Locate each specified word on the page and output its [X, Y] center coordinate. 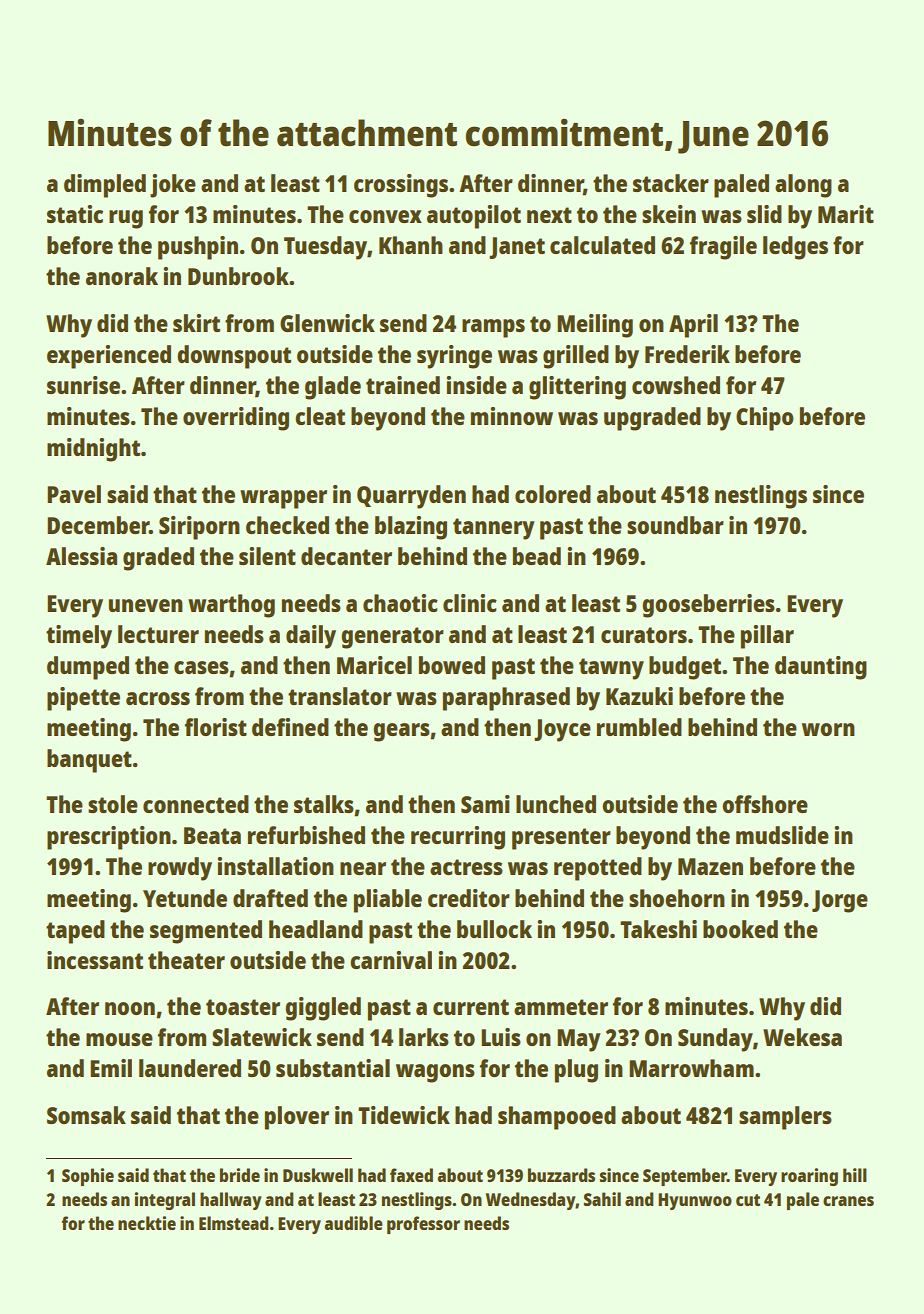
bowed [452, 665]
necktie [147, 1223]
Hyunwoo [695, 1201]
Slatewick [262, 1037]
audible [353, 1223]
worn [828, 729]
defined [290, 727]
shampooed [557, 1118]
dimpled [105, 186]
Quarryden [411, 497]
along [803, 186]
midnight [93, 450]
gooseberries [708, 606]
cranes [848, 1201]
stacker [671, 183]
